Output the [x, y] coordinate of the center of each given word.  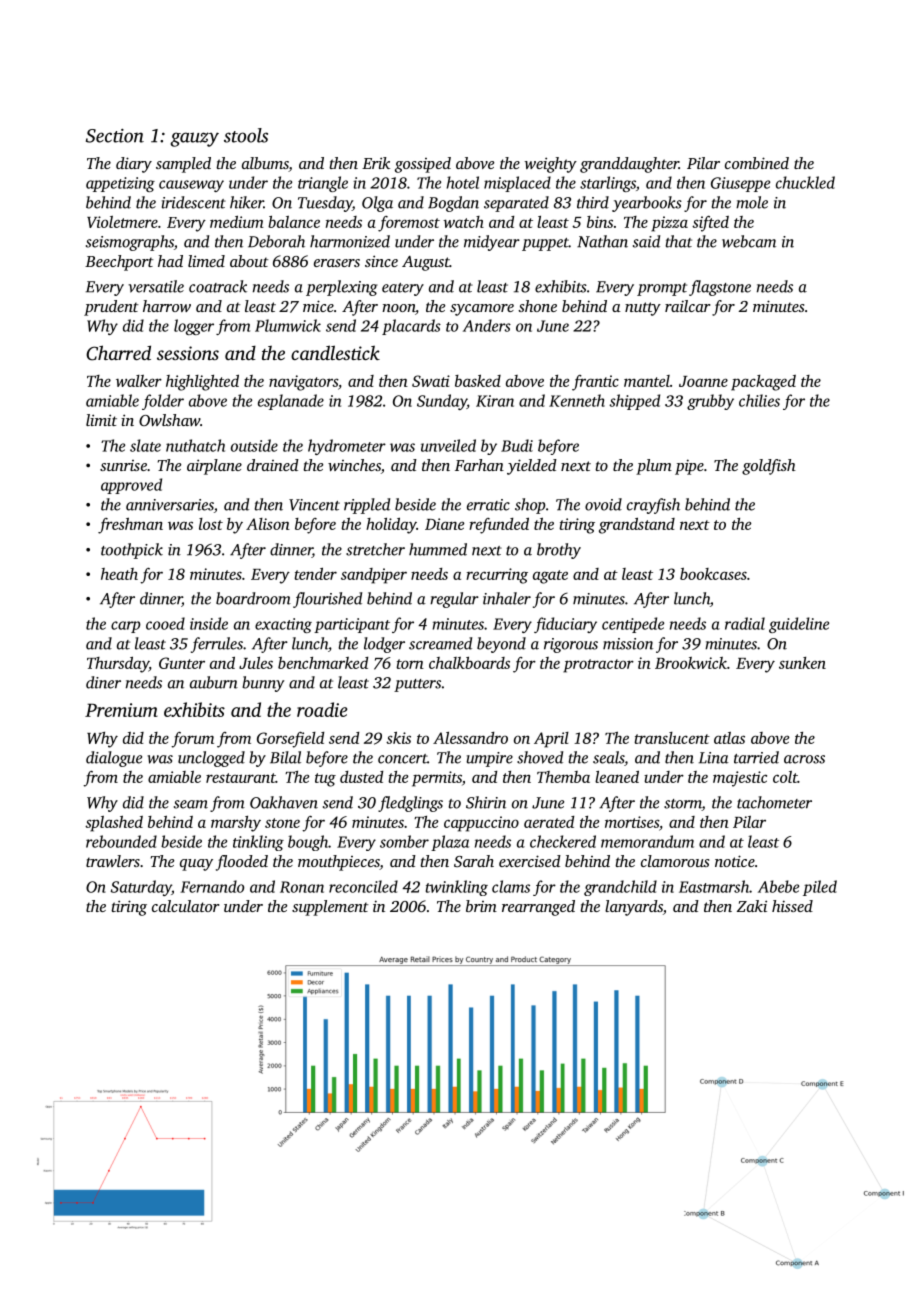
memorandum [647, 841]
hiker [247, 202]
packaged [763, 383]
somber [404, 841]
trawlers [113, 861]
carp [126, 627]
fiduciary [565, 625]
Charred [118, 353]
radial [745, 623]
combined [757, 163]
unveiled [448, 445]
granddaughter [629, 165]
